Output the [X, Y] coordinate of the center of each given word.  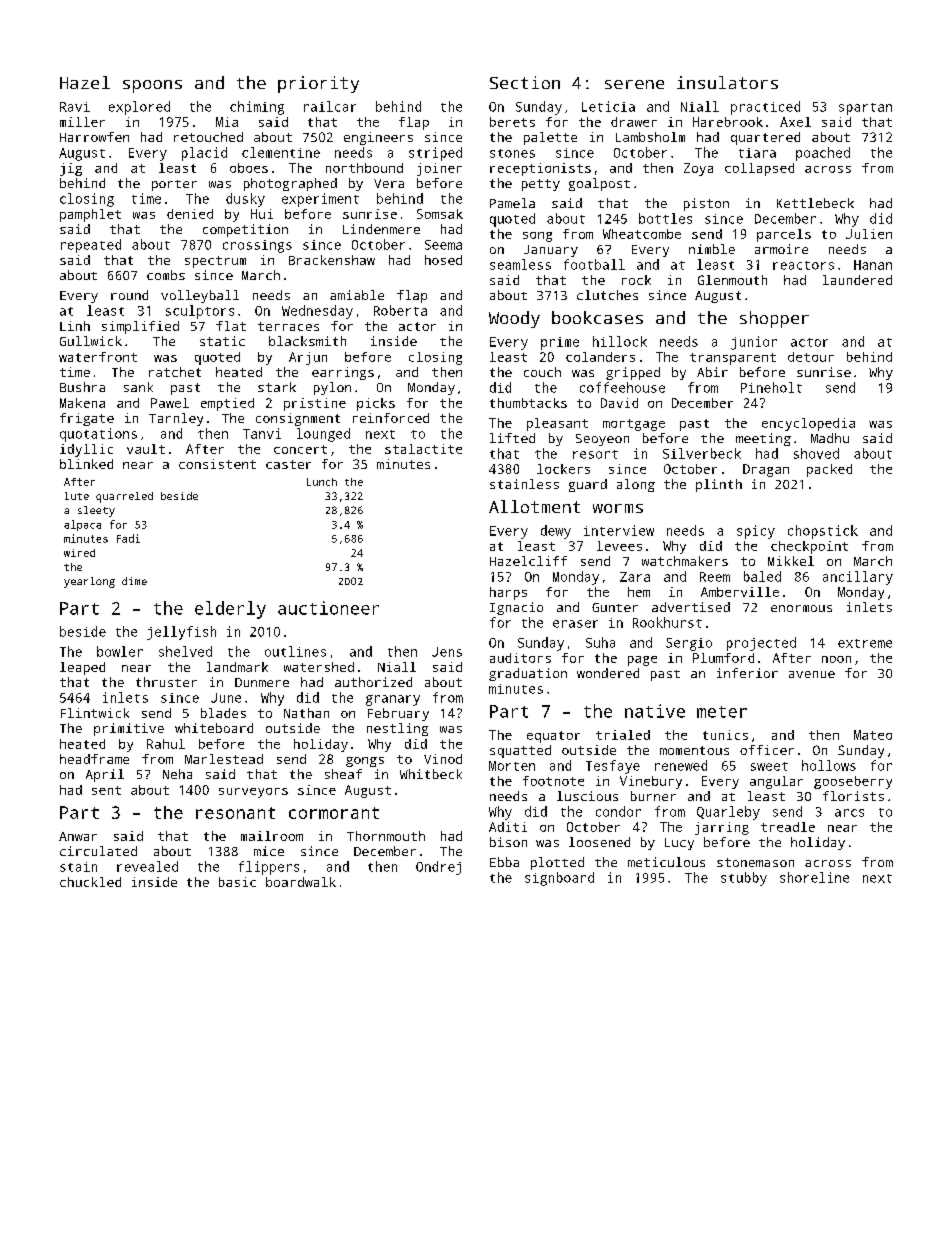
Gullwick [91, 341]
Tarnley [176, 419]
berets [512, 122]
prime [560, 343]
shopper [774, 319]
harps [508, 593]
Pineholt [771, 387]
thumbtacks [528, 403]
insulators [727, 82]
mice [269, 851]
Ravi [75, 107]
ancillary [858, 578]
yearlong [89, 582]
